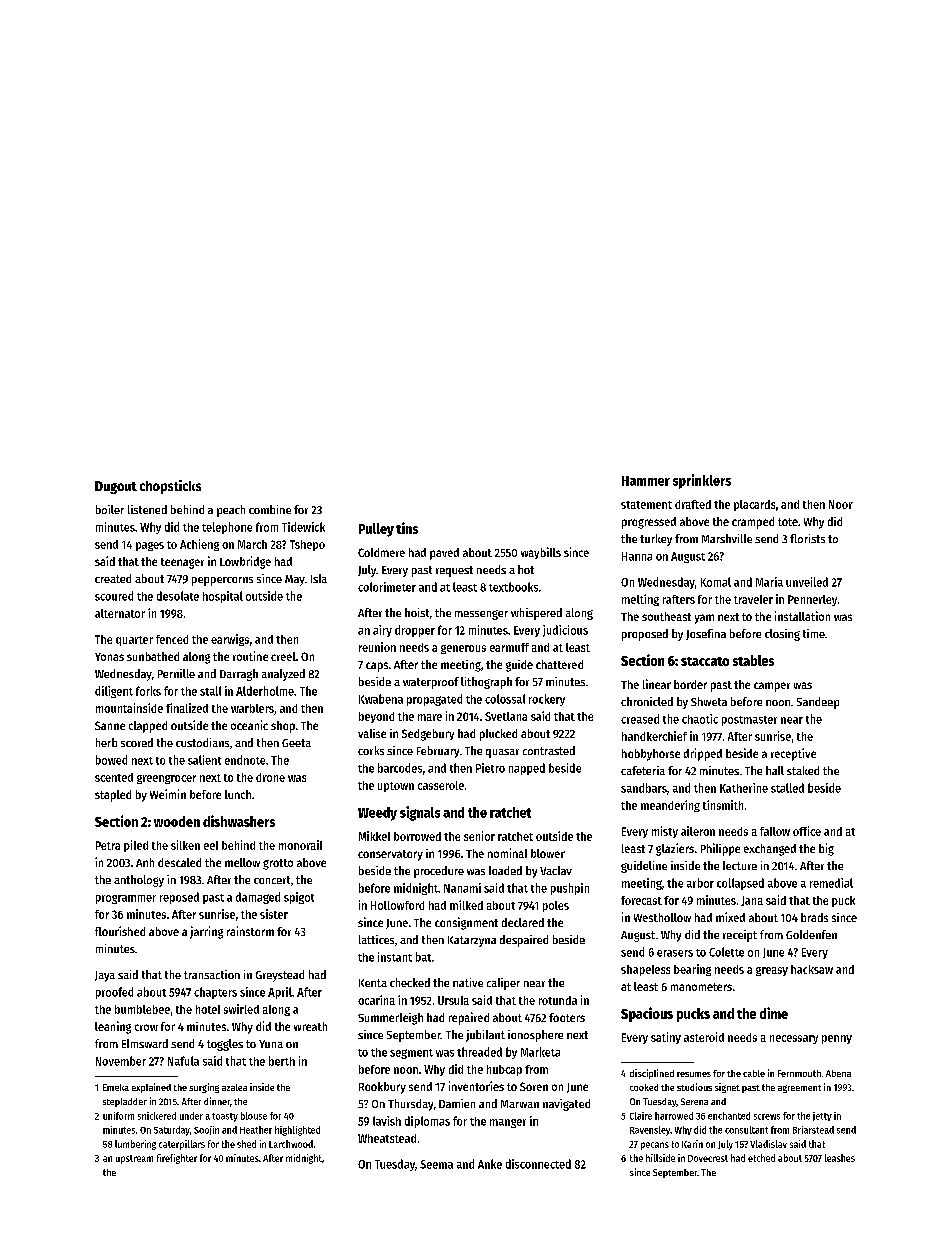 The image size is (952, 1233). Describe the element at coordinates (793, 754) in the screenshot. I see `receptive` at that location.
